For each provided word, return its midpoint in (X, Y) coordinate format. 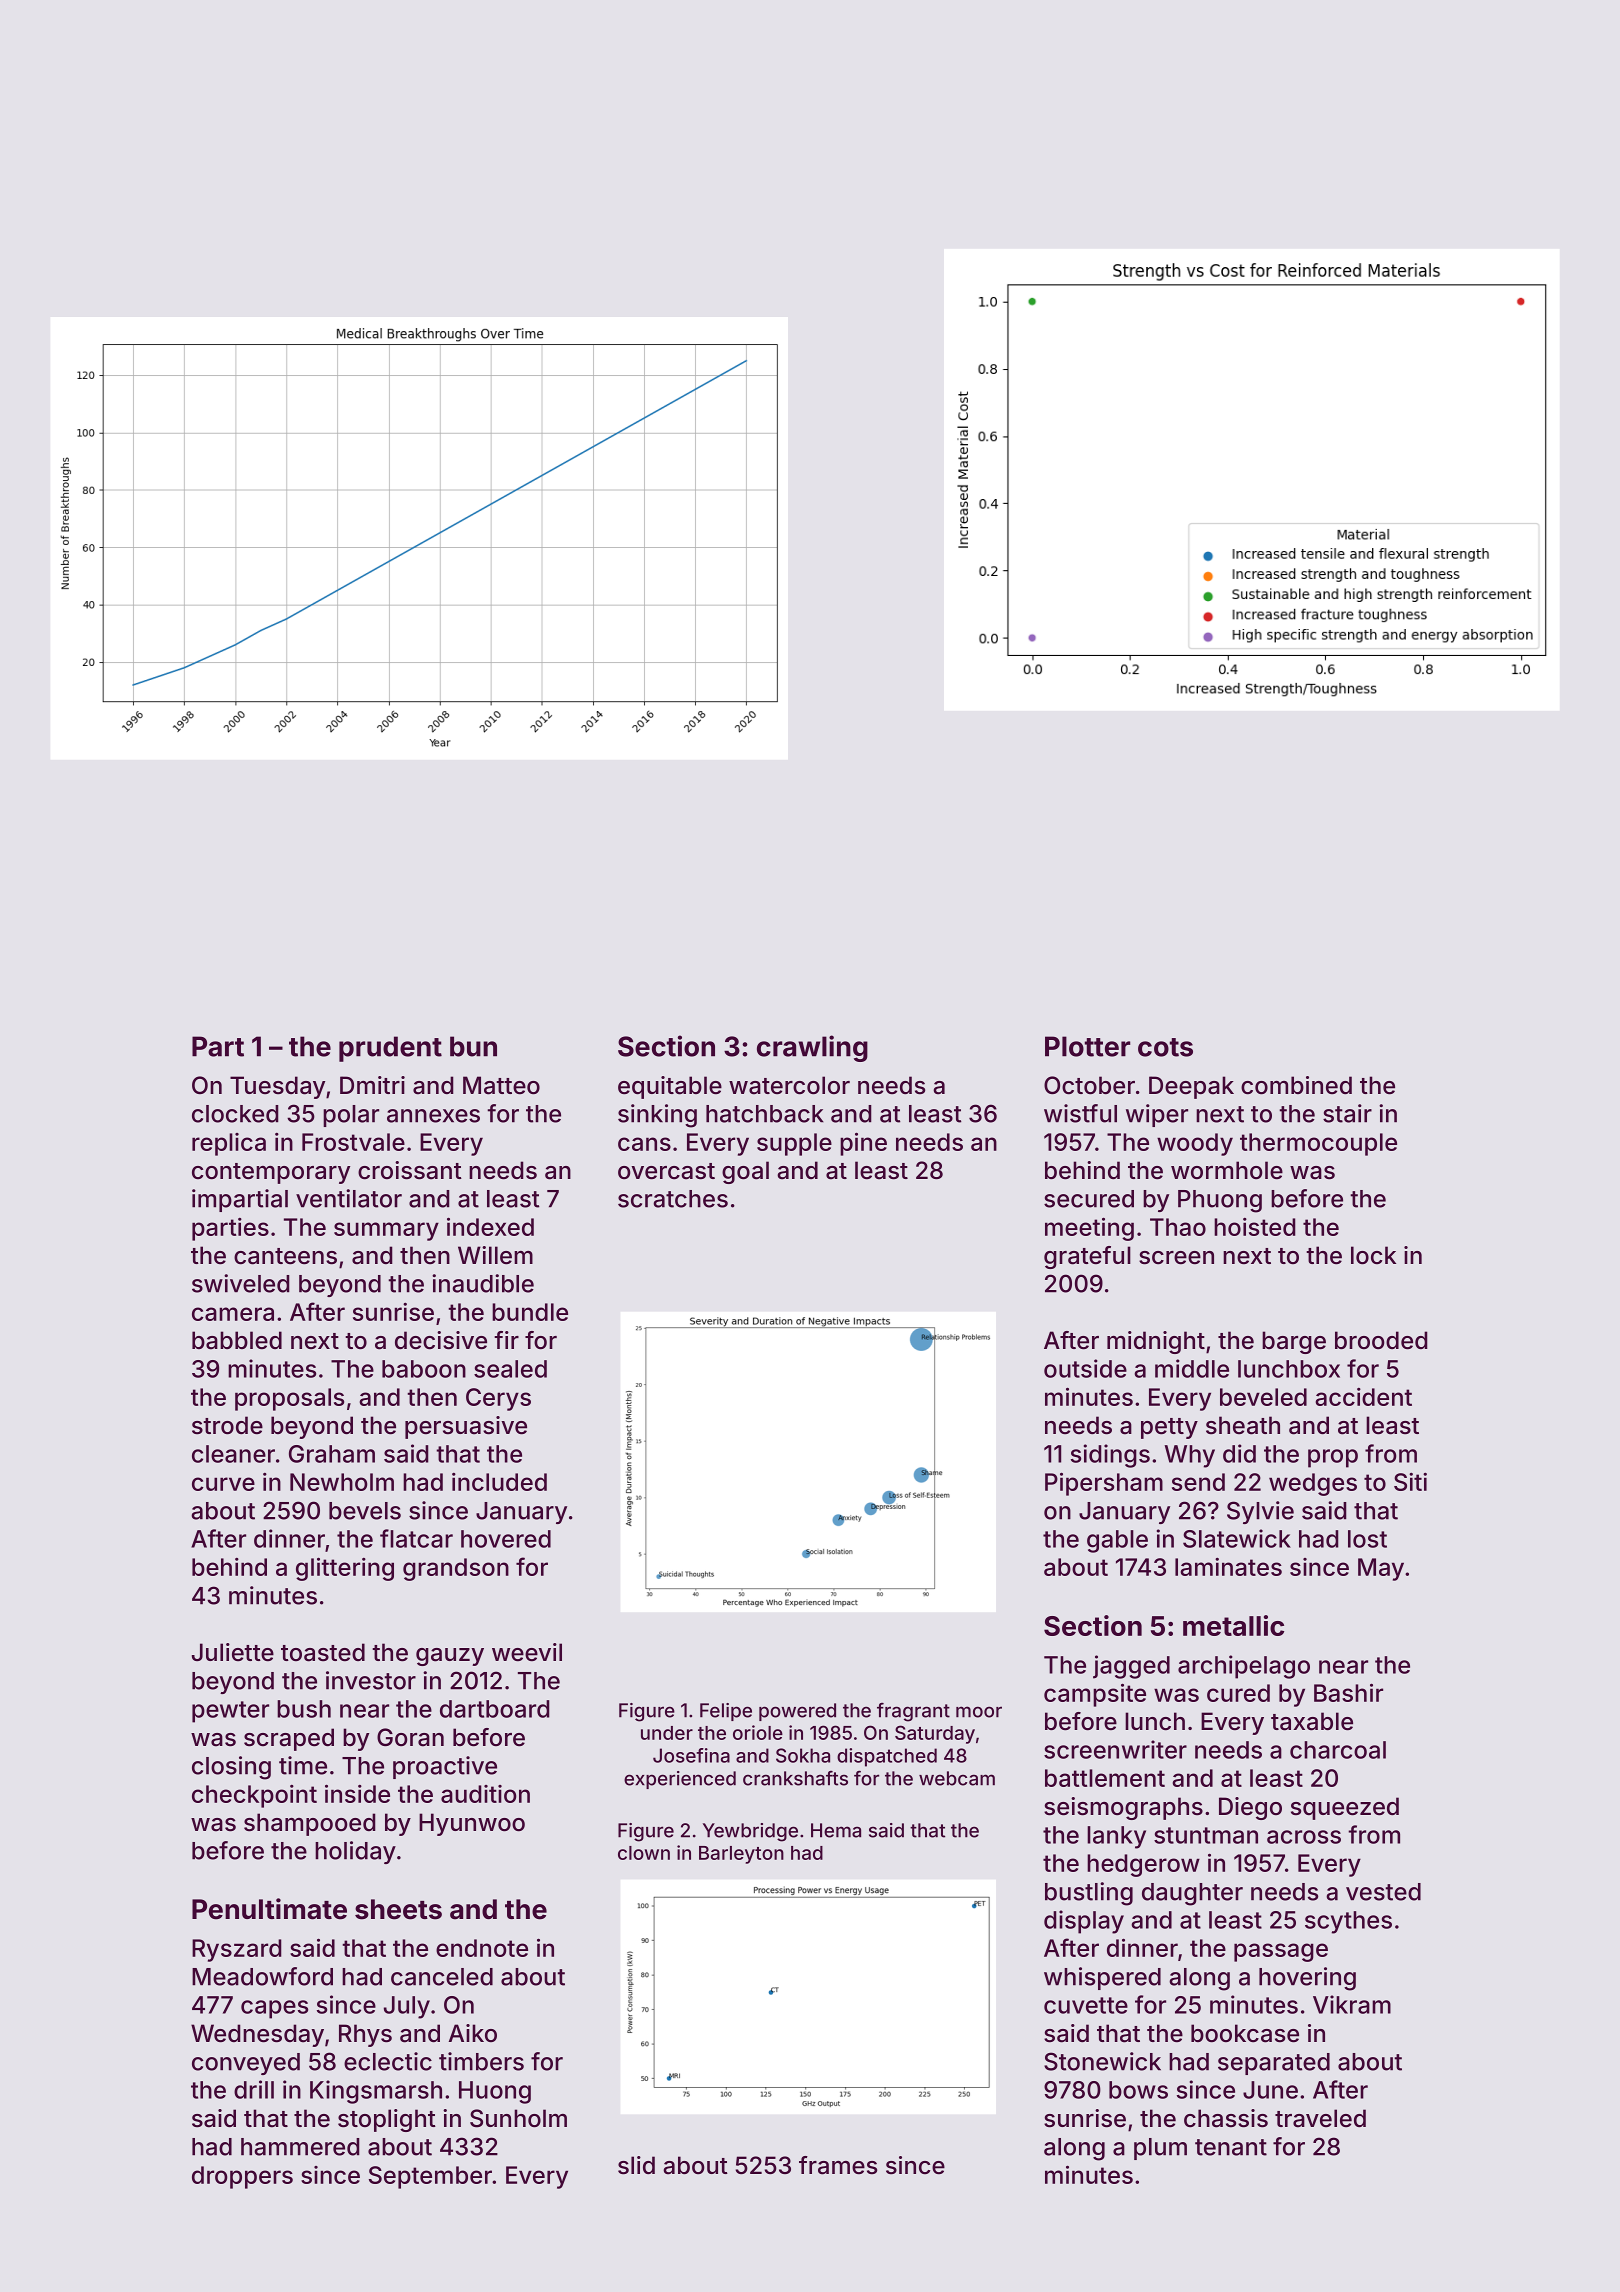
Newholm (342, 1482)
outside (1085, 1368)
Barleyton (741, 1855)
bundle (530, 1312)
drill (254, 2089)
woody (1195, 1144)
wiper (1157, 1115)
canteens (285, 1256)
